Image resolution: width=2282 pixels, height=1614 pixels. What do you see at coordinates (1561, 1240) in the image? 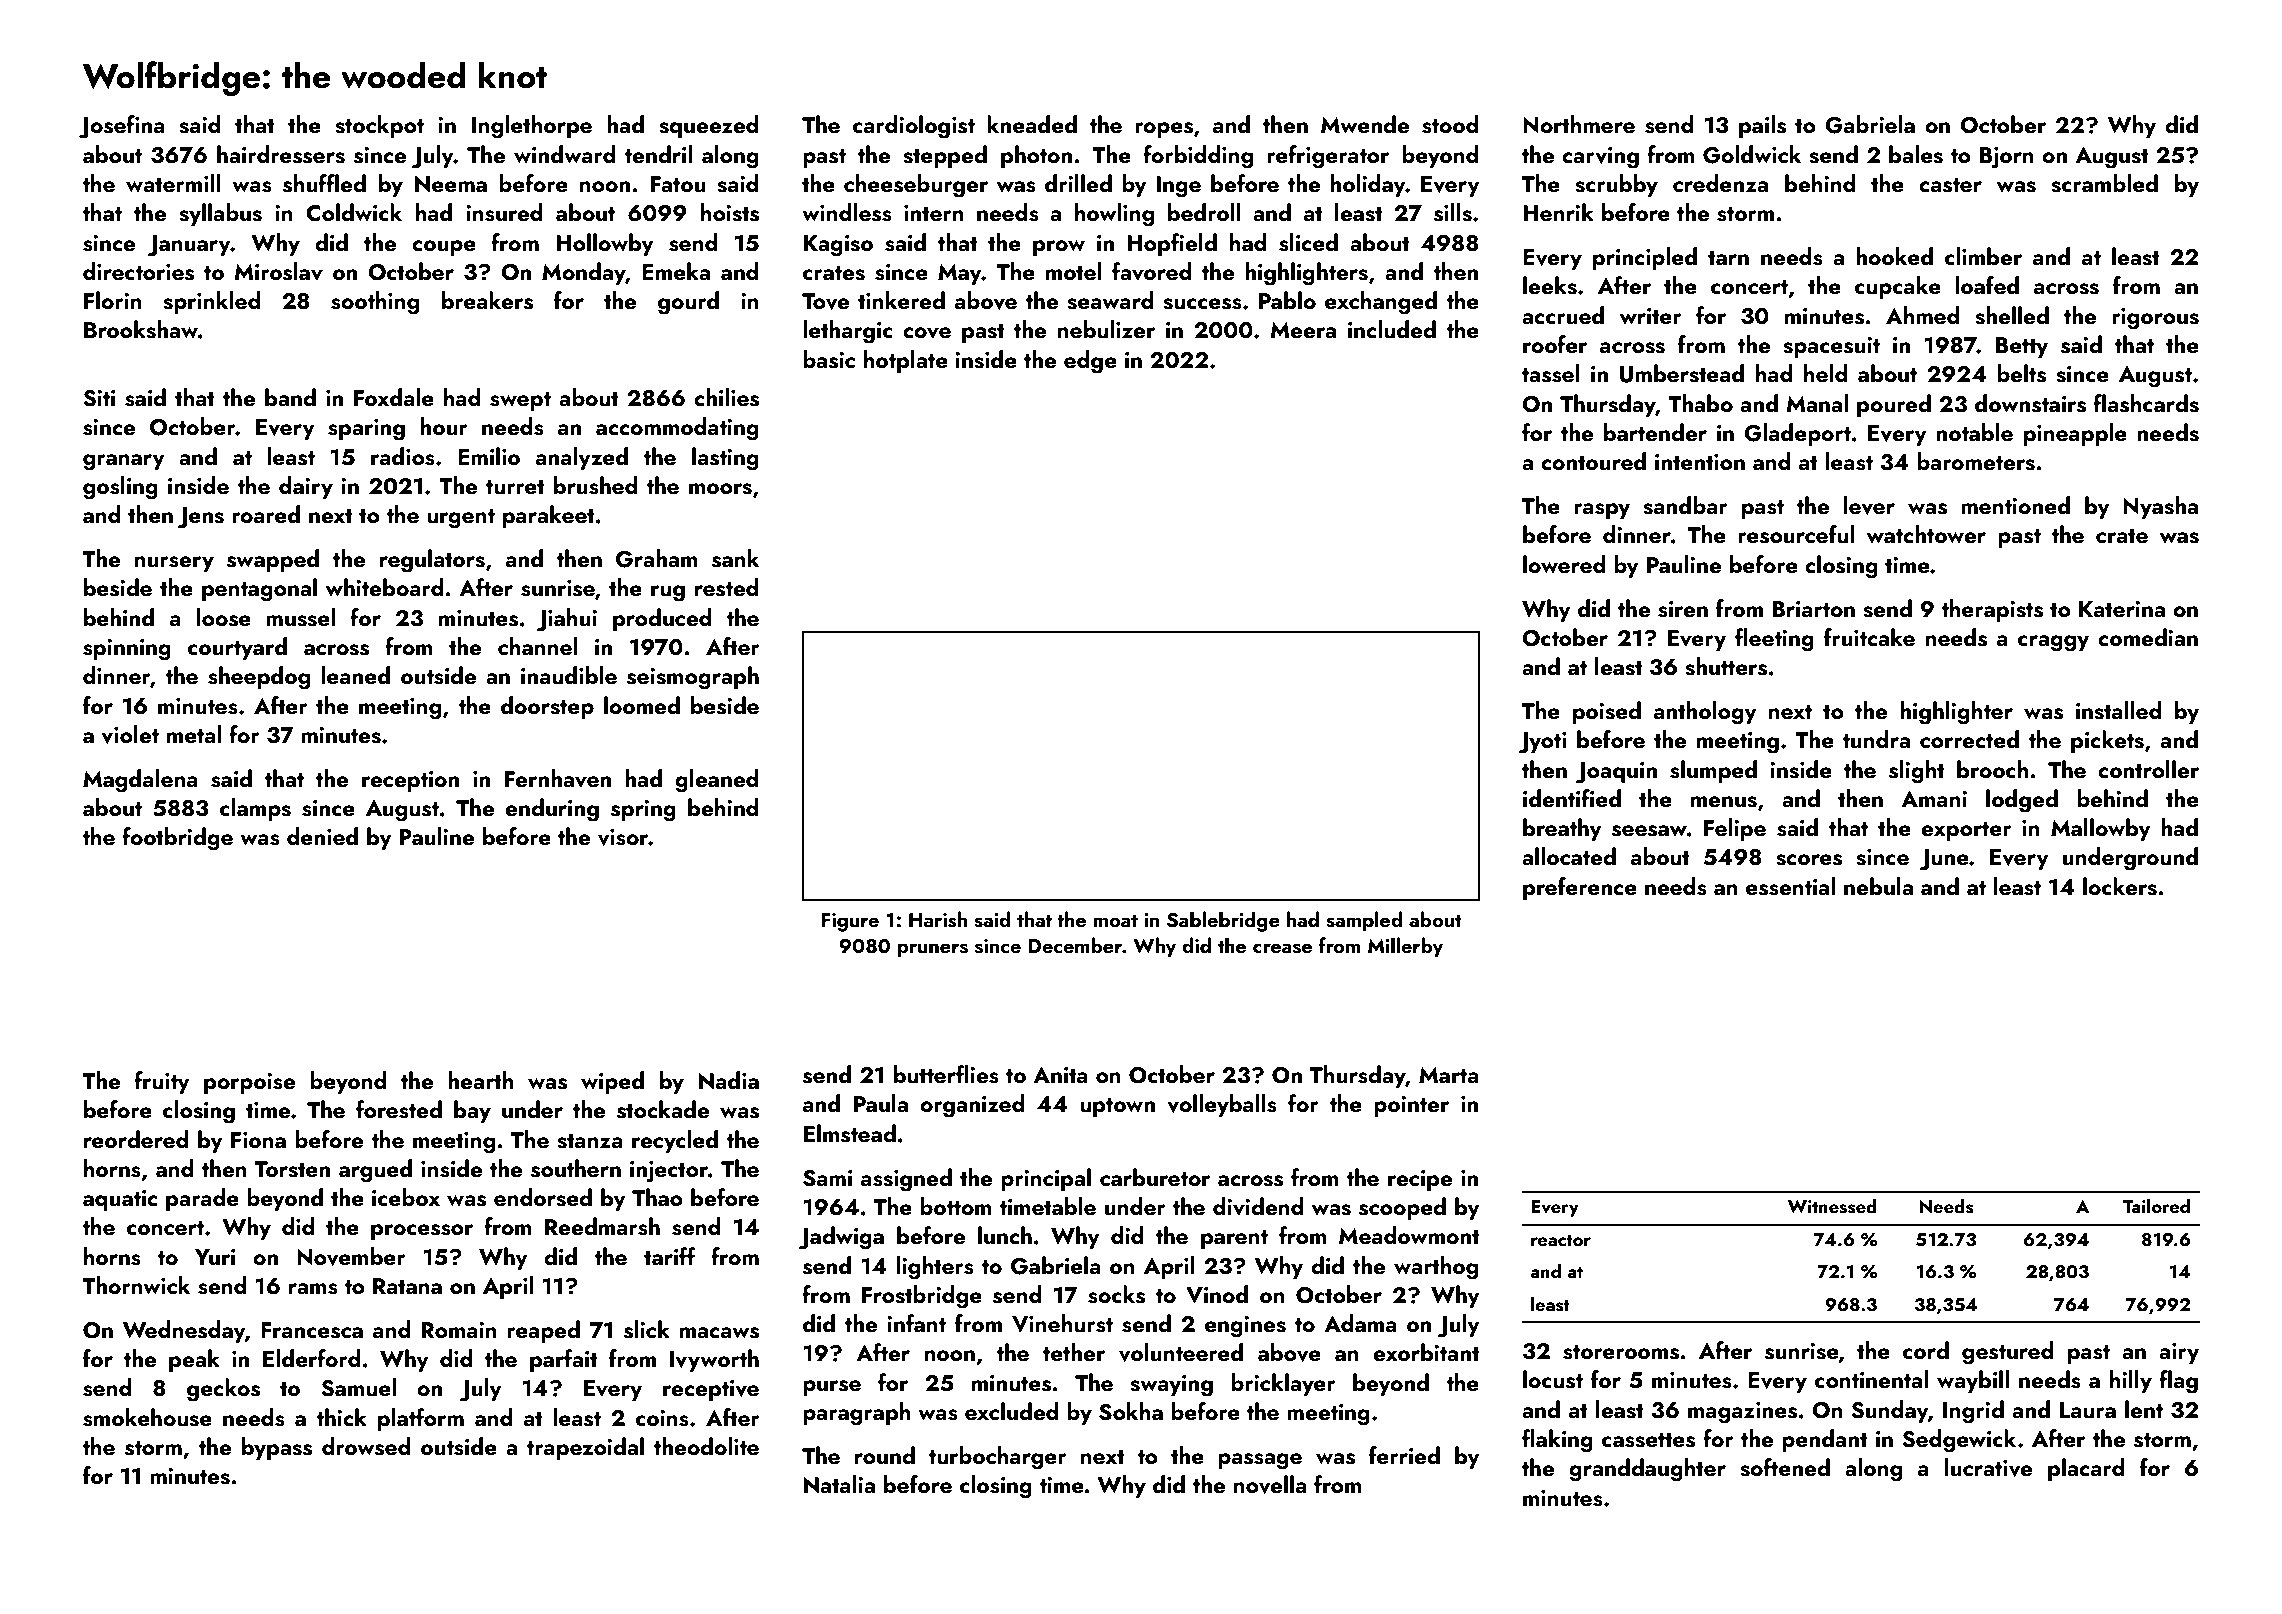
I see `reactor` at bounding box center [1561, 1240].
